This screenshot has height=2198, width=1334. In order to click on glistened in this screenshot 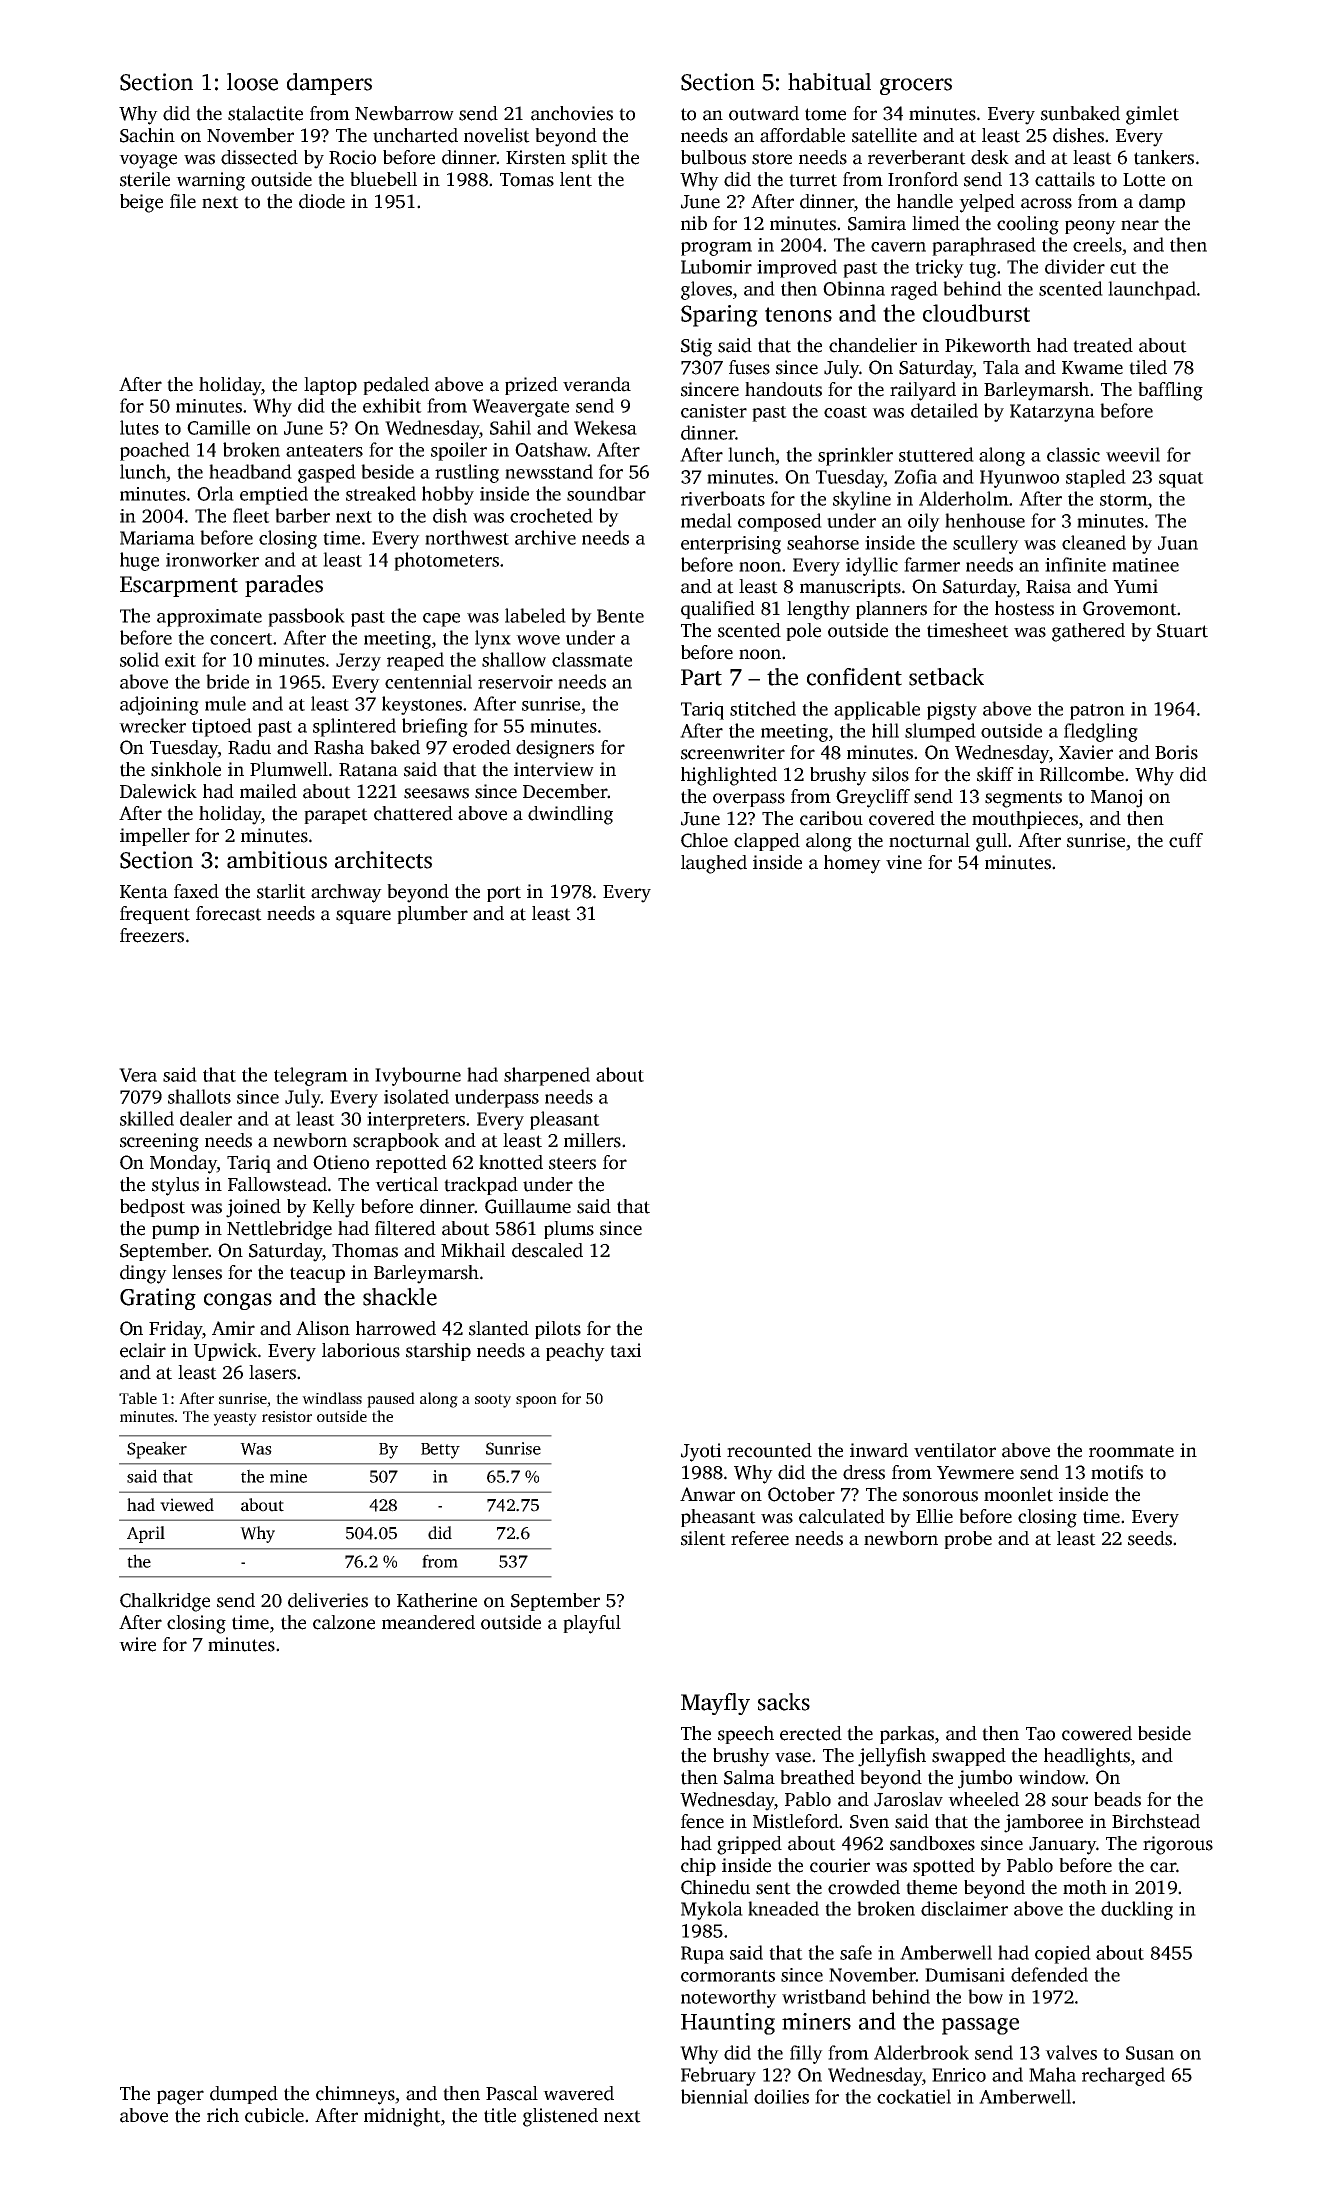, I will do `click(560, 2117)`.
